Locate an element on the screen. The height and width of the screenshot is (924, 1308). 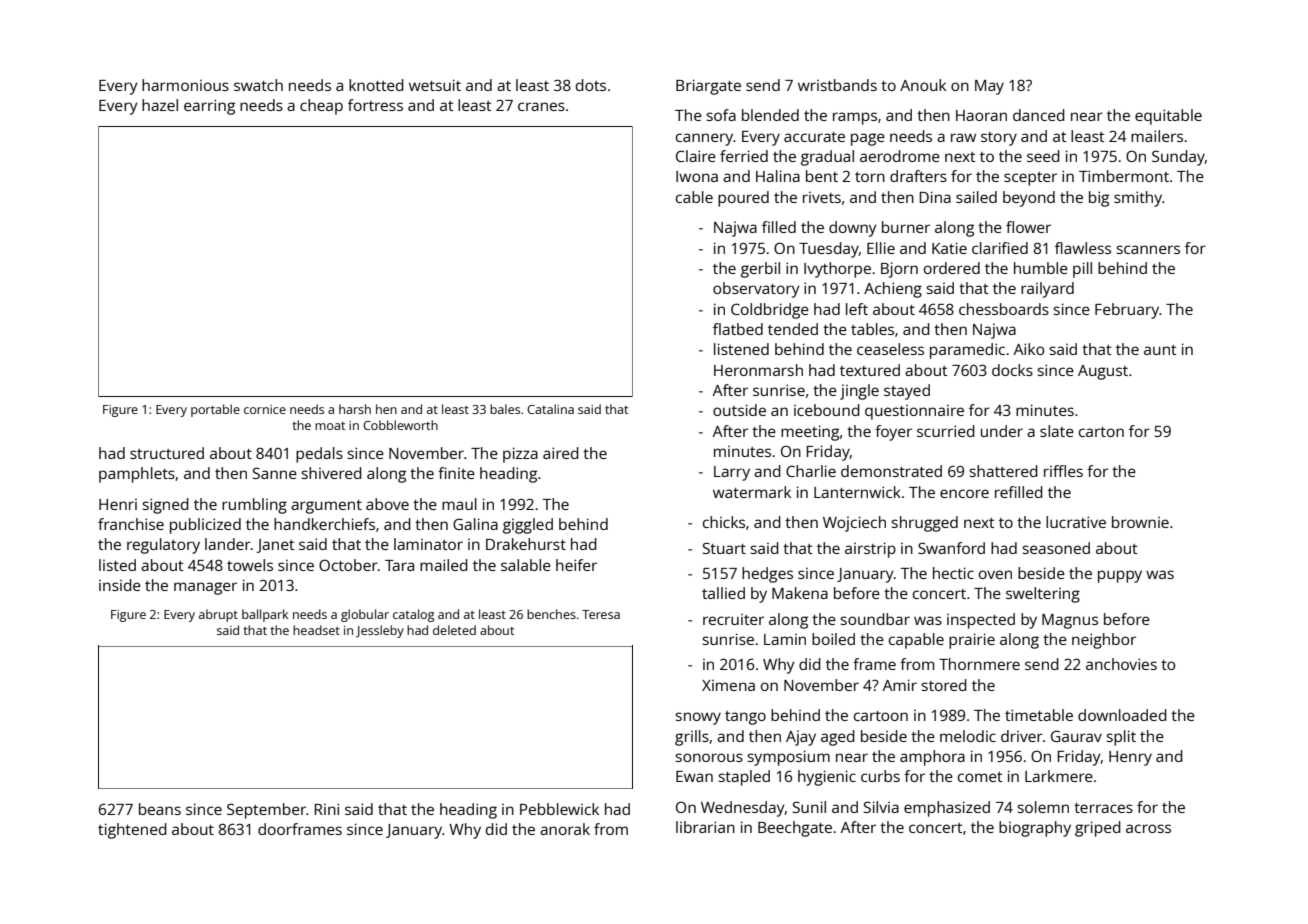
tightened is located at coordinates (132, 831).
